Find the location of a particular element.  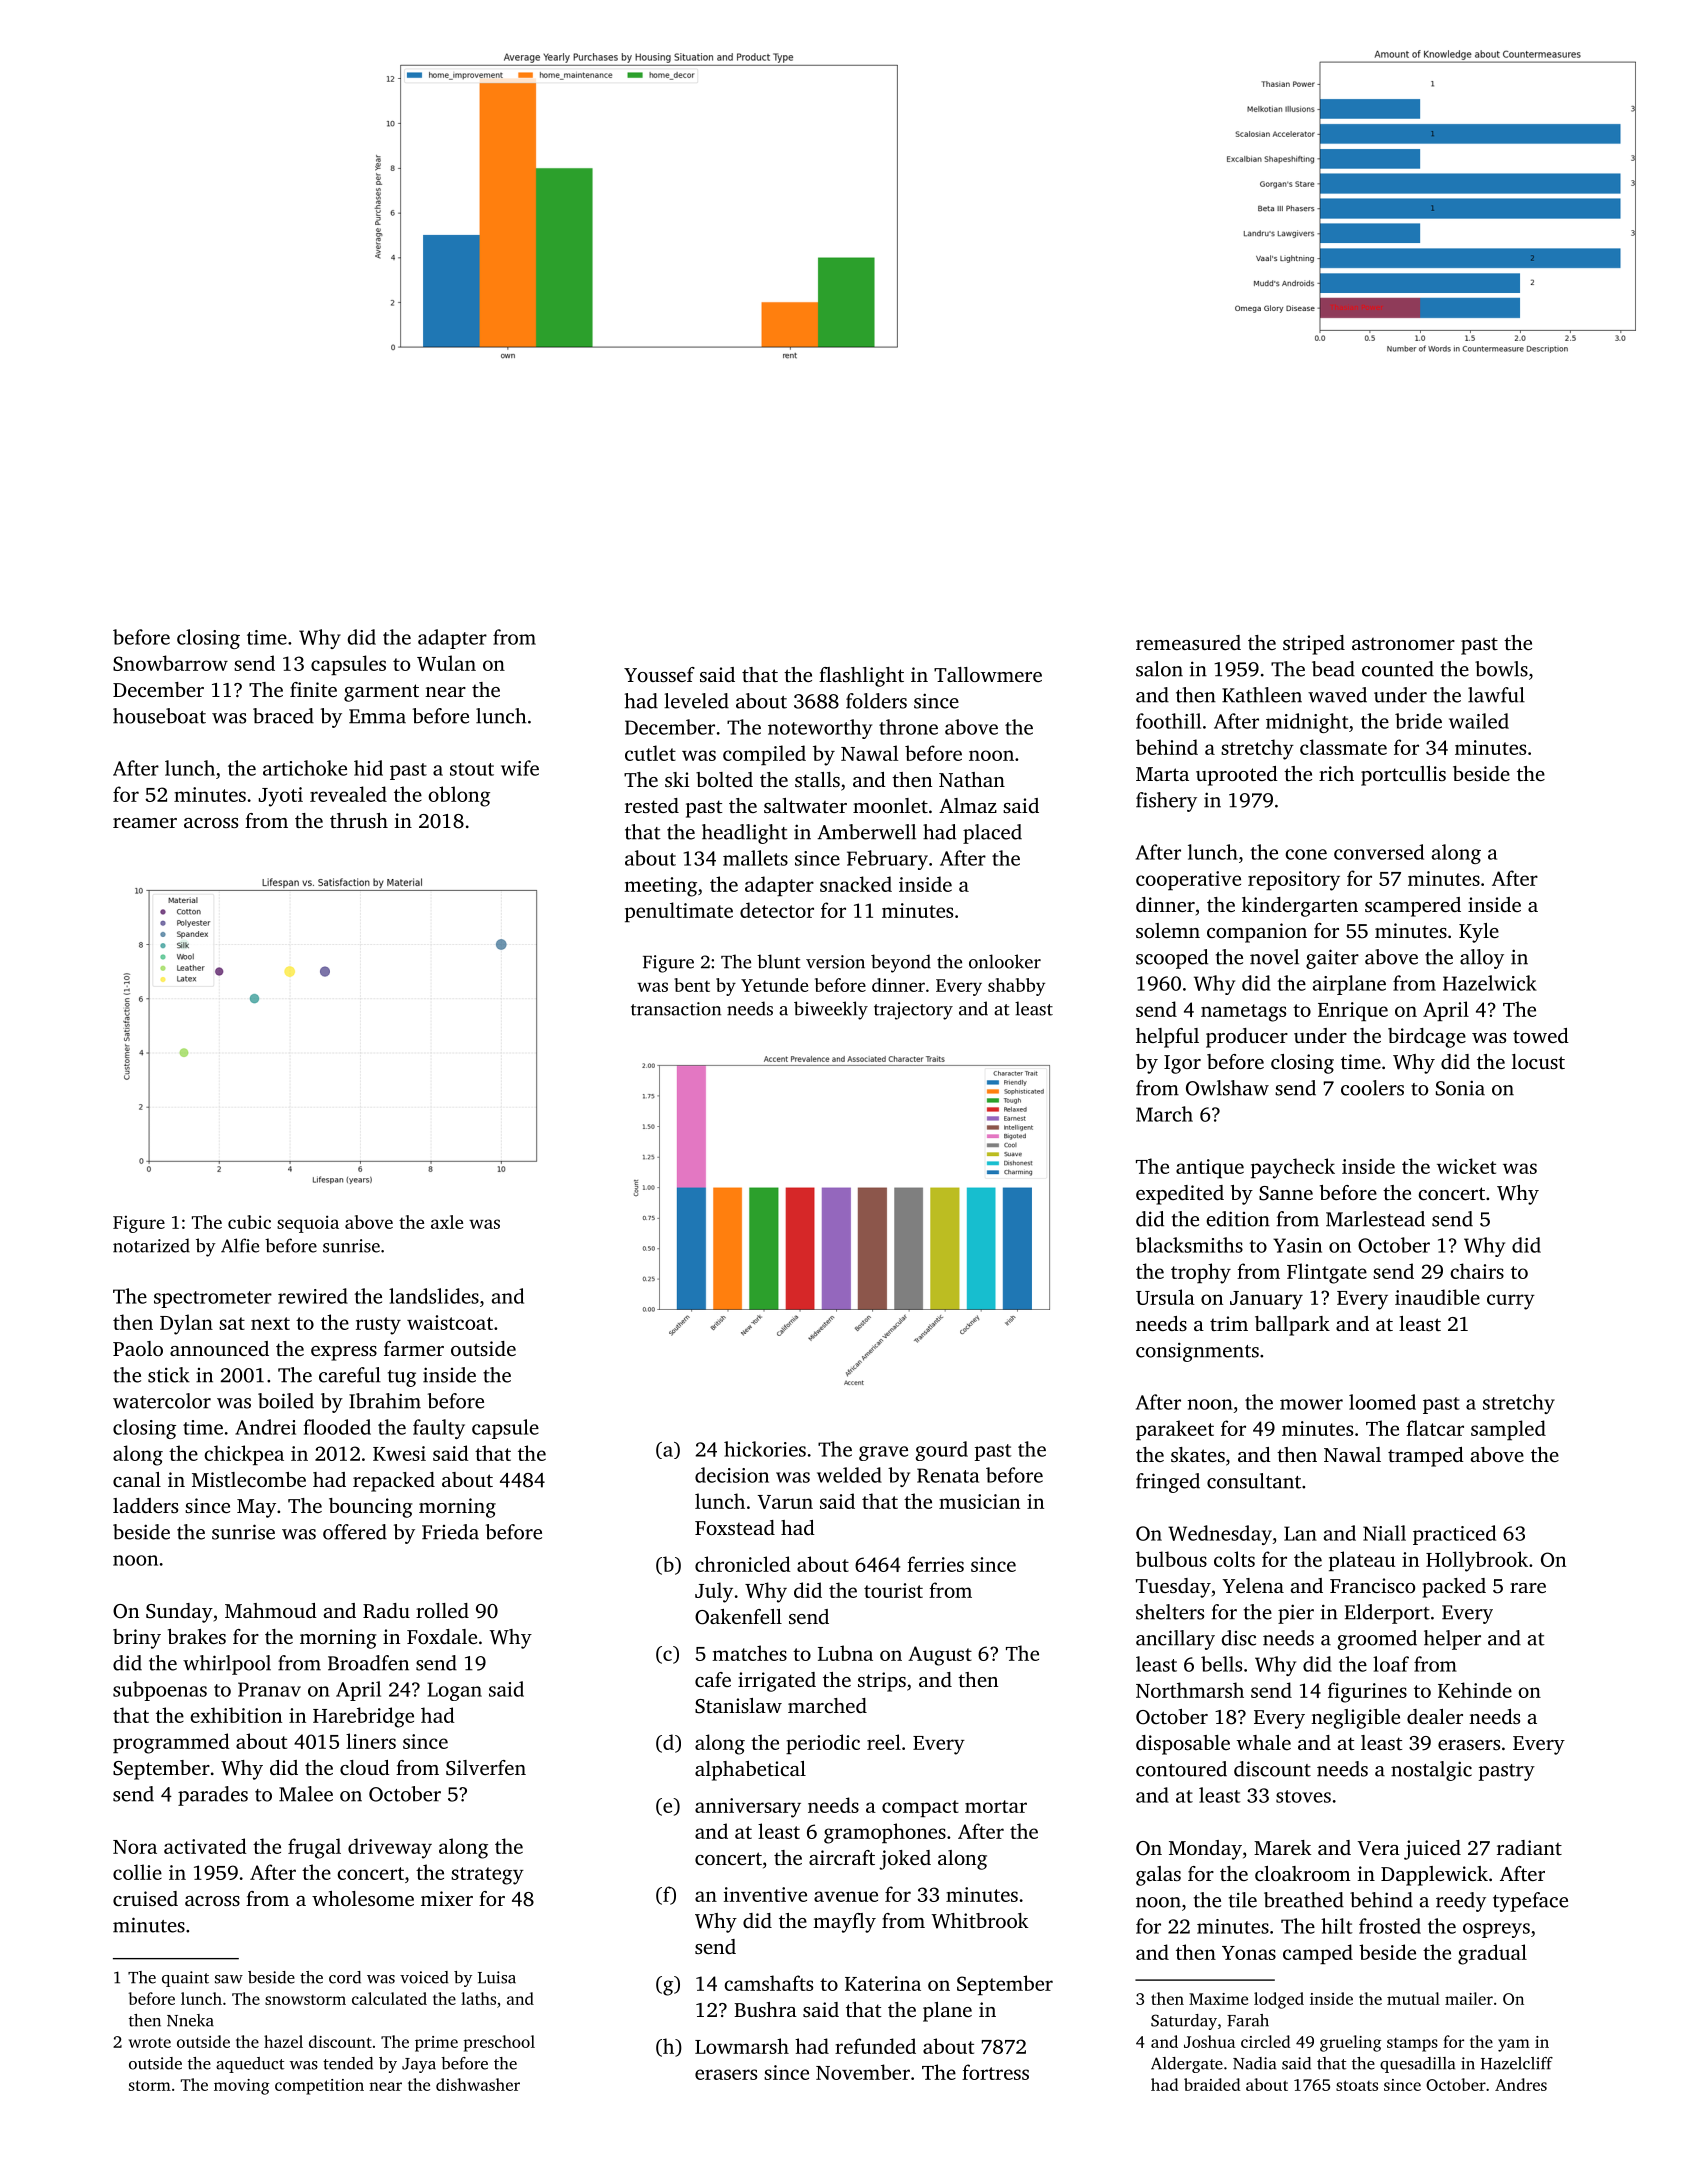

lawful is located at coordinates (1496, 695).
